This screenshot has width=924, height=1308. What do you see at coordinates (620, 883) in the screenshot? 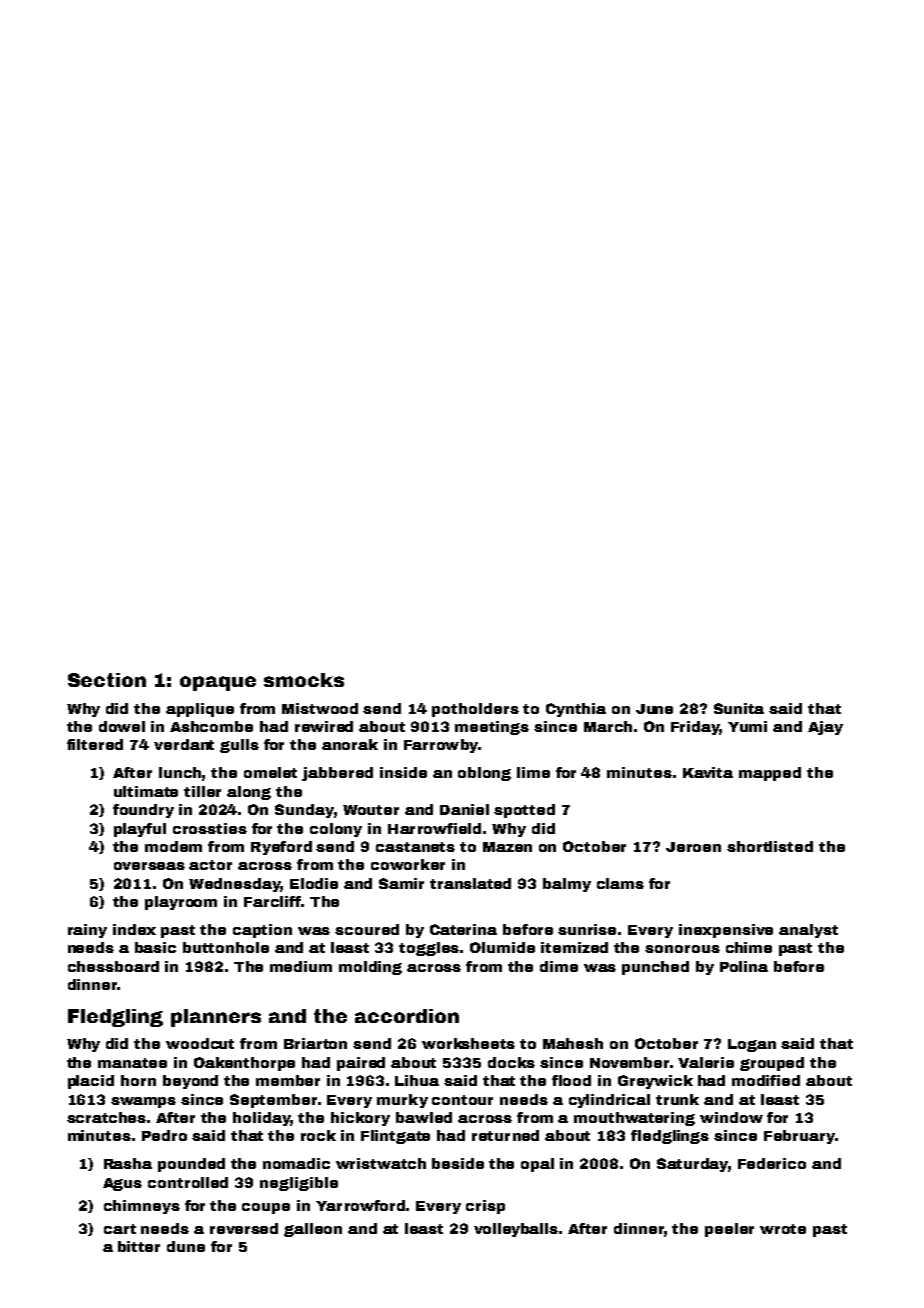
I see `clams` at bounding box center [620, 883].
